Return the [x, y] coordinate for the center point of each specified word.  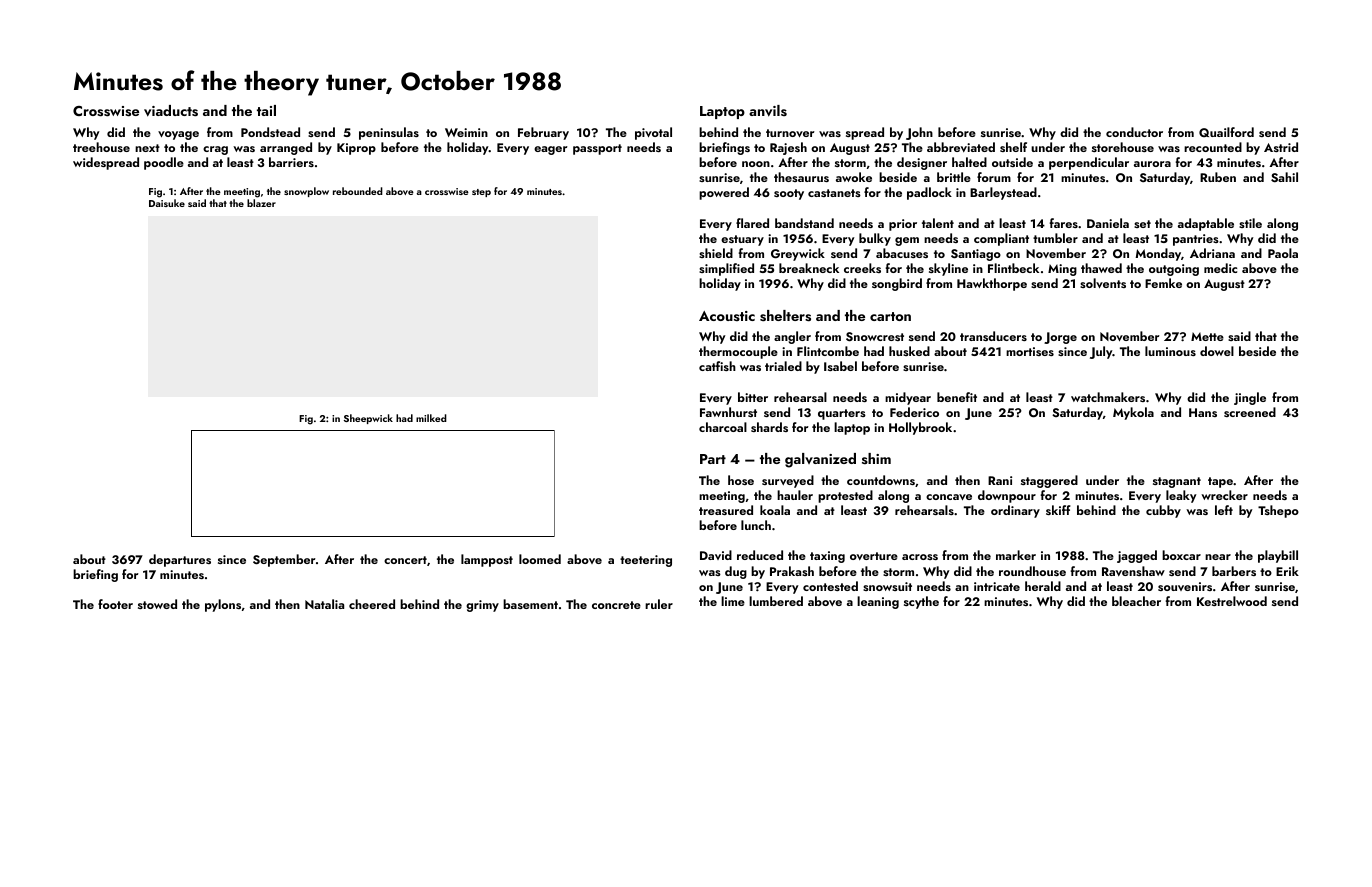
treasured [726, 510]
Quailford [1226, 132]
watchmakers [1108, 397]
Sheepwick [368, 419]
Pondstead [270, 132]
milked [431, 418]
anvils [768, 111]
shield [716, 253]
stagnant [1177, 482]
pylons [223, 605]
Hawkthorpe [992, 284]
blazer [261, 203]
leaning [878, 602]
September [284, 560]
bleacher [1136, 601]
